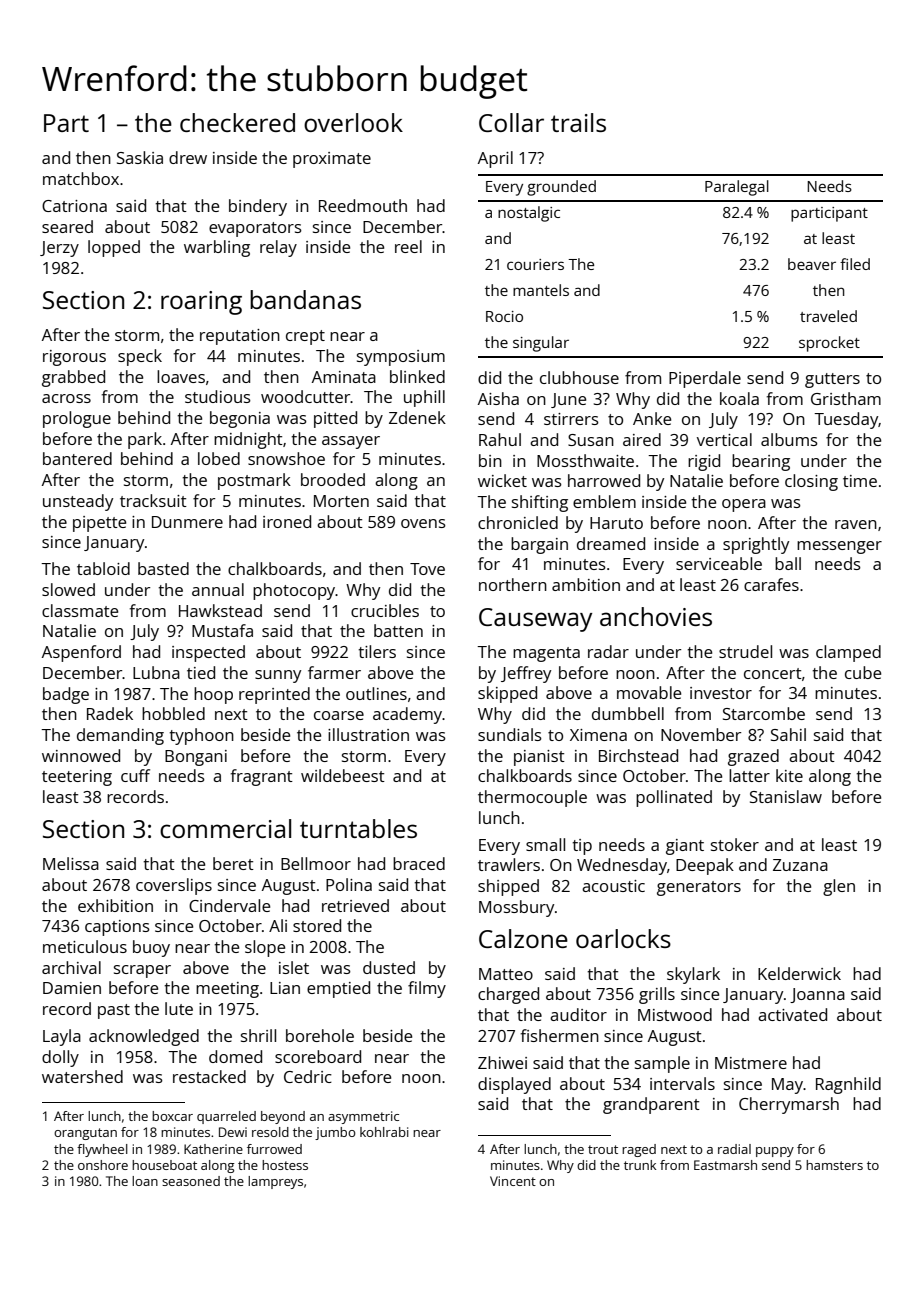 The width and height of the image is (924, 1308). Describe the element at coordinates (343, 775) in the image. I see `wildebeest` at that location.
